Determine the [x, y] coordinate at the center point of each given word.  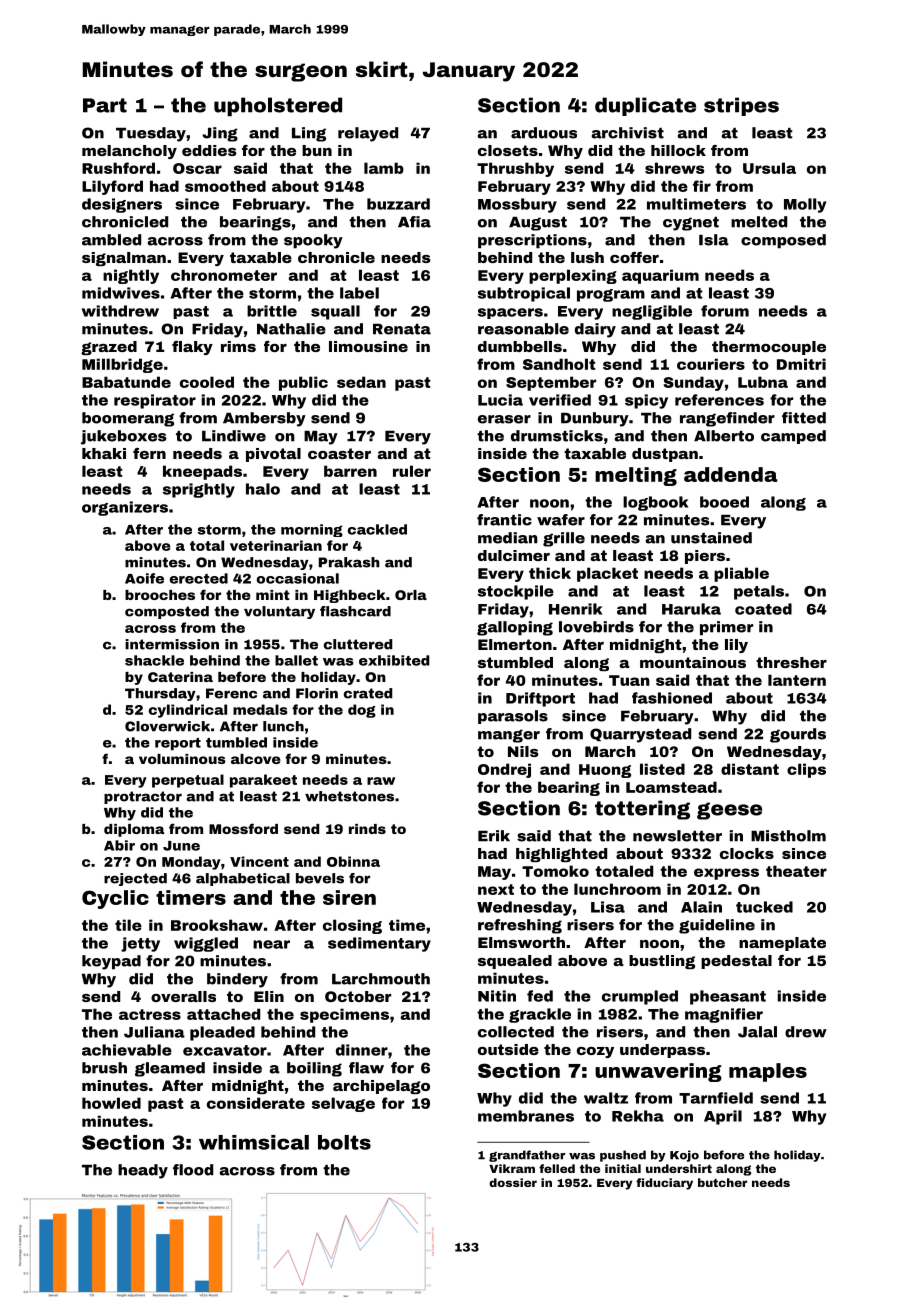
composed [783, 241]
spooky [313, 241]
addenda [731, 474]
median [508, 538]
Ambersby [264, 419]
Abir [119, 845]
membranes [526, 1116]
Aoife [144, 578]
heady [143, 1171]
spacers [510, 313]
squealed [515, 962]
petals [759, 592]
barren [350, 471]
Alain [701, 907]
